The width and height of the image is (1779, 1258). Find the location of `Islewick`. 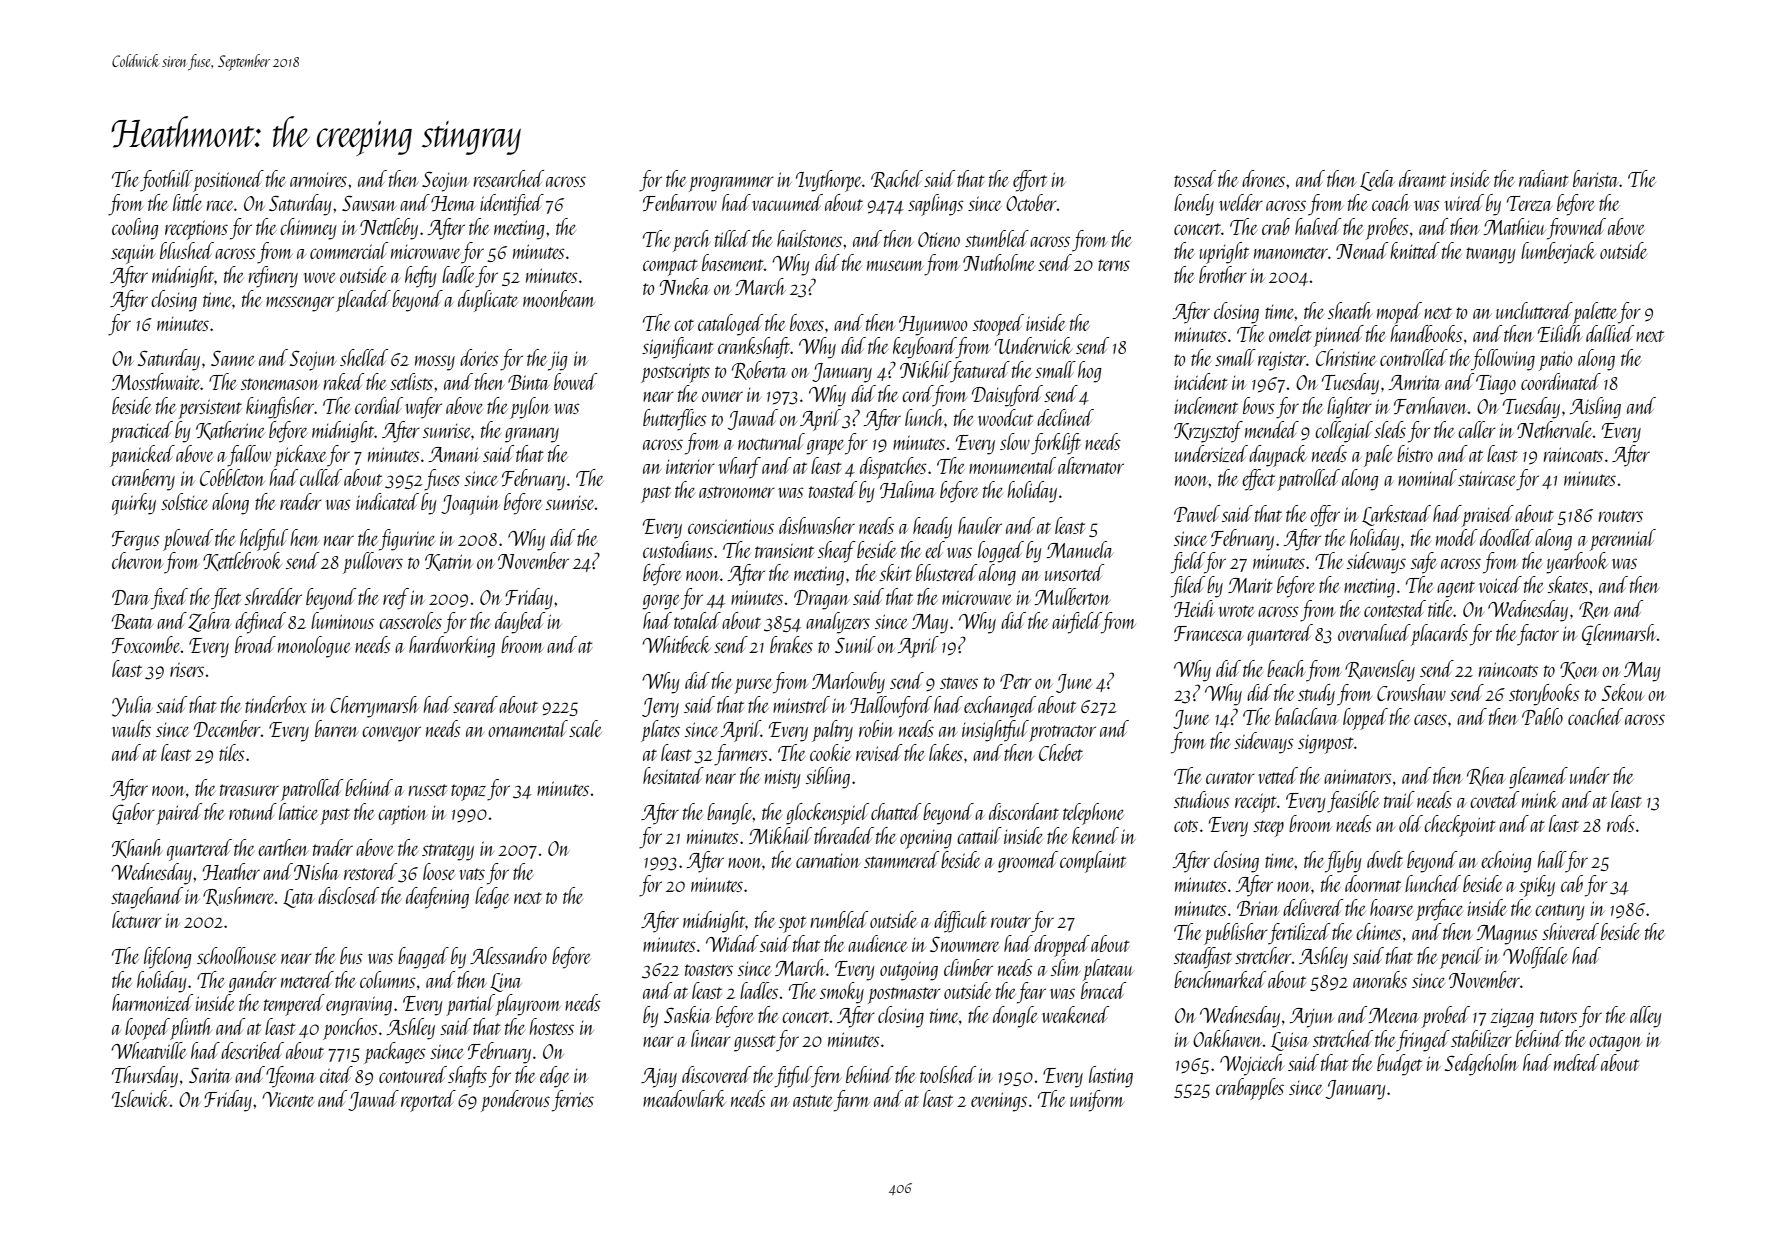

Islewick is located at coordinates (141, 1098).
